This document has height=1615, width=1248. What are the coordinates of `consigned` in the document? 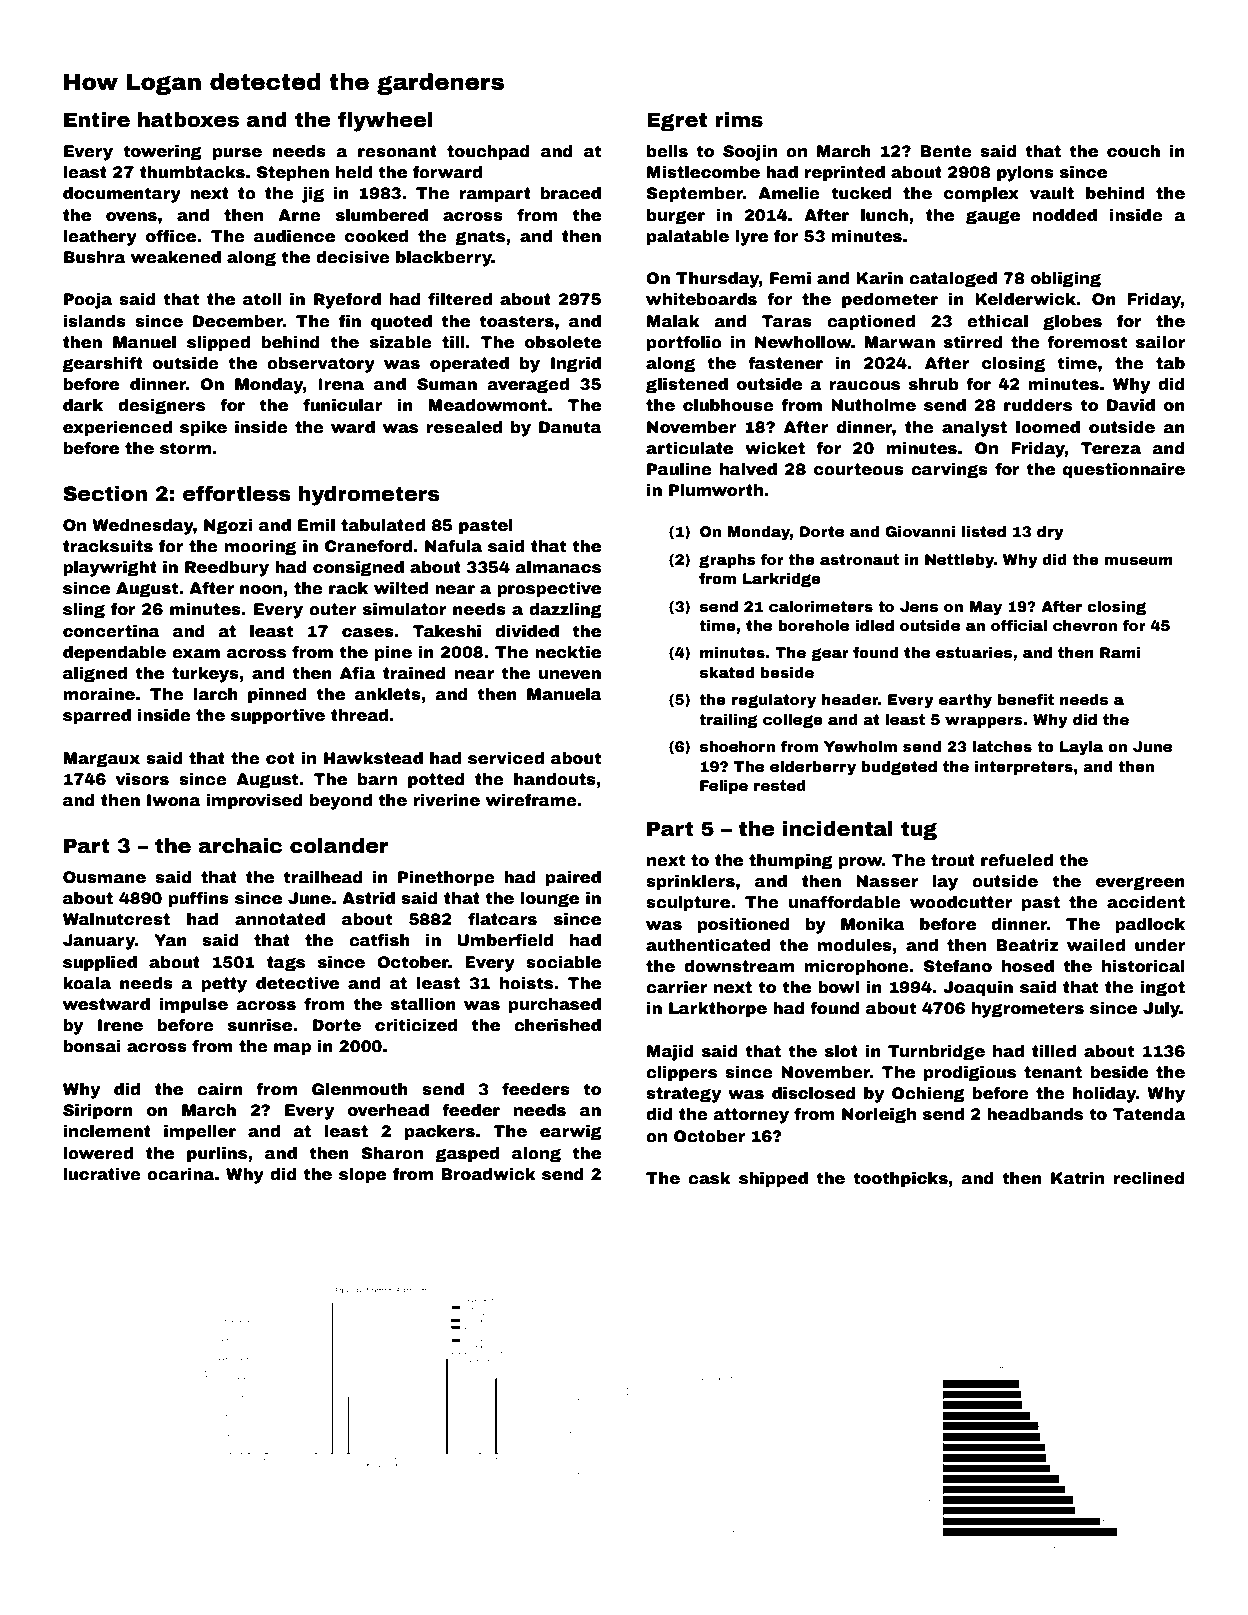 It's located at (358, 569).
